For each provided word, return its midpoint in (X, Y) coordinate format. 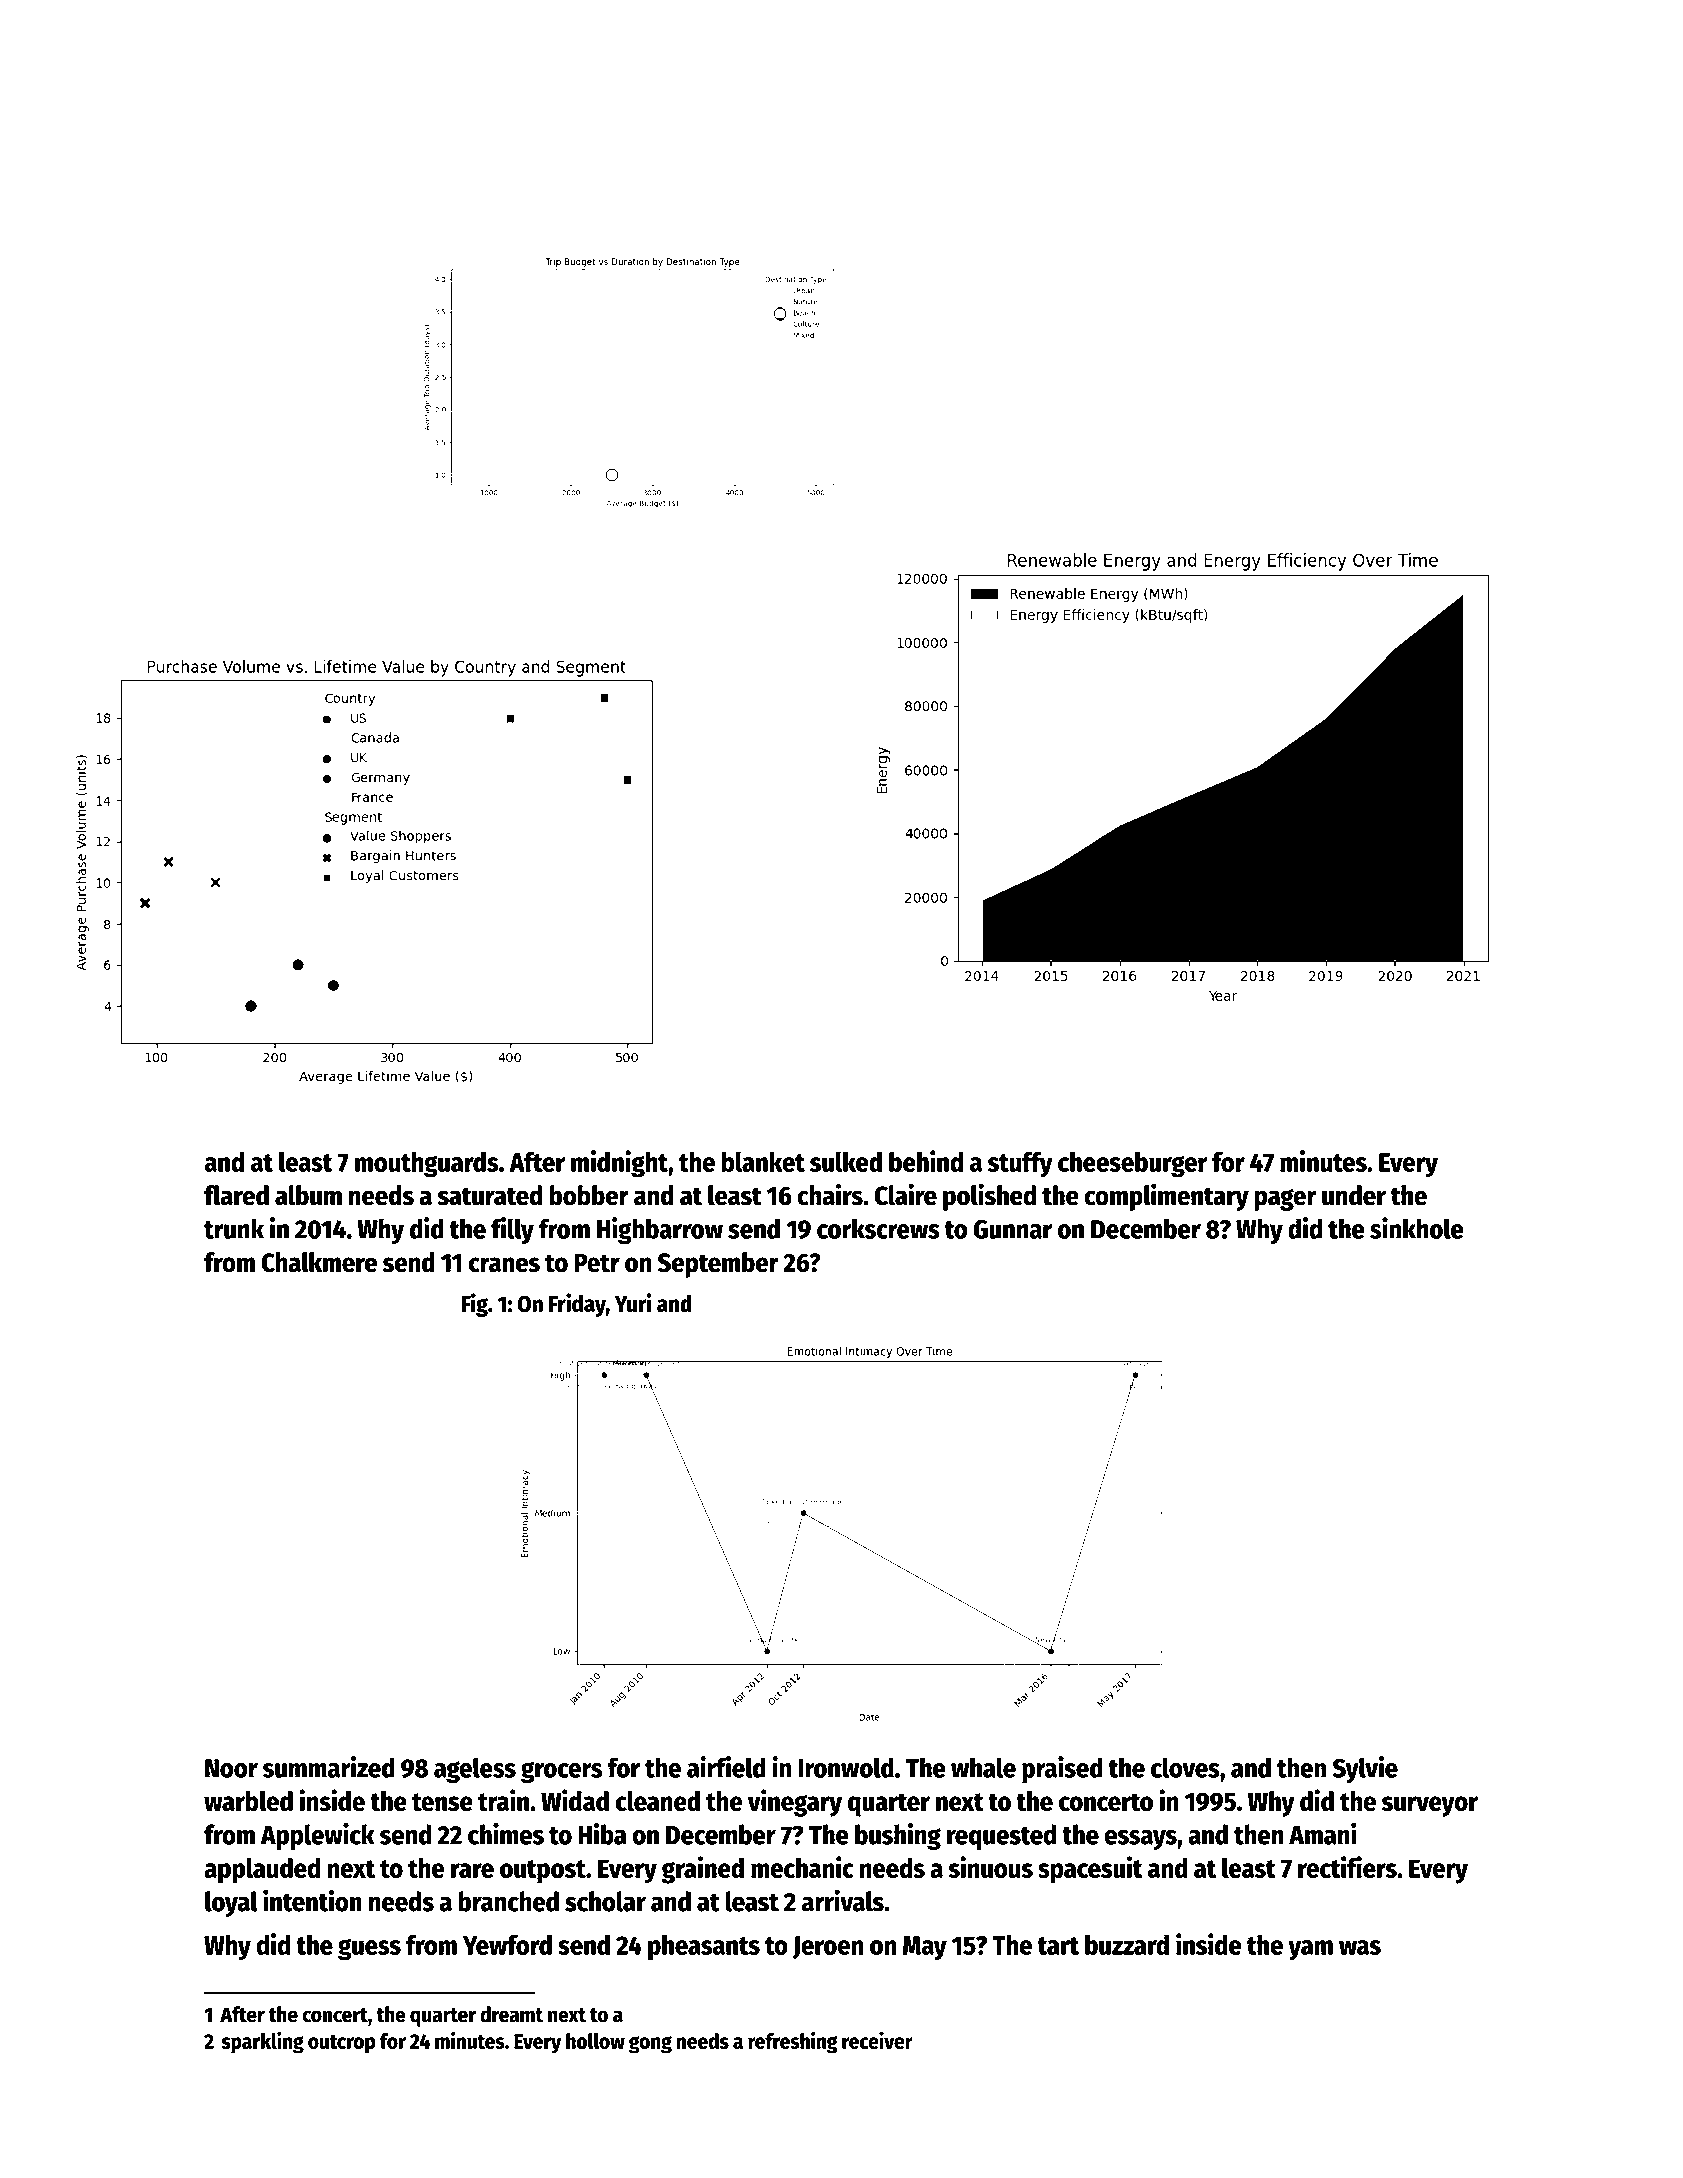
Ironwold (846, 1767)
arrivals (843, 1901)
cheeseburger (1132, 1165)
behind (926, 1161)
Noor (231, 1768)
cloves (1185, 1767)
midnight (619, 1164)
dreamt (511, 2014)
